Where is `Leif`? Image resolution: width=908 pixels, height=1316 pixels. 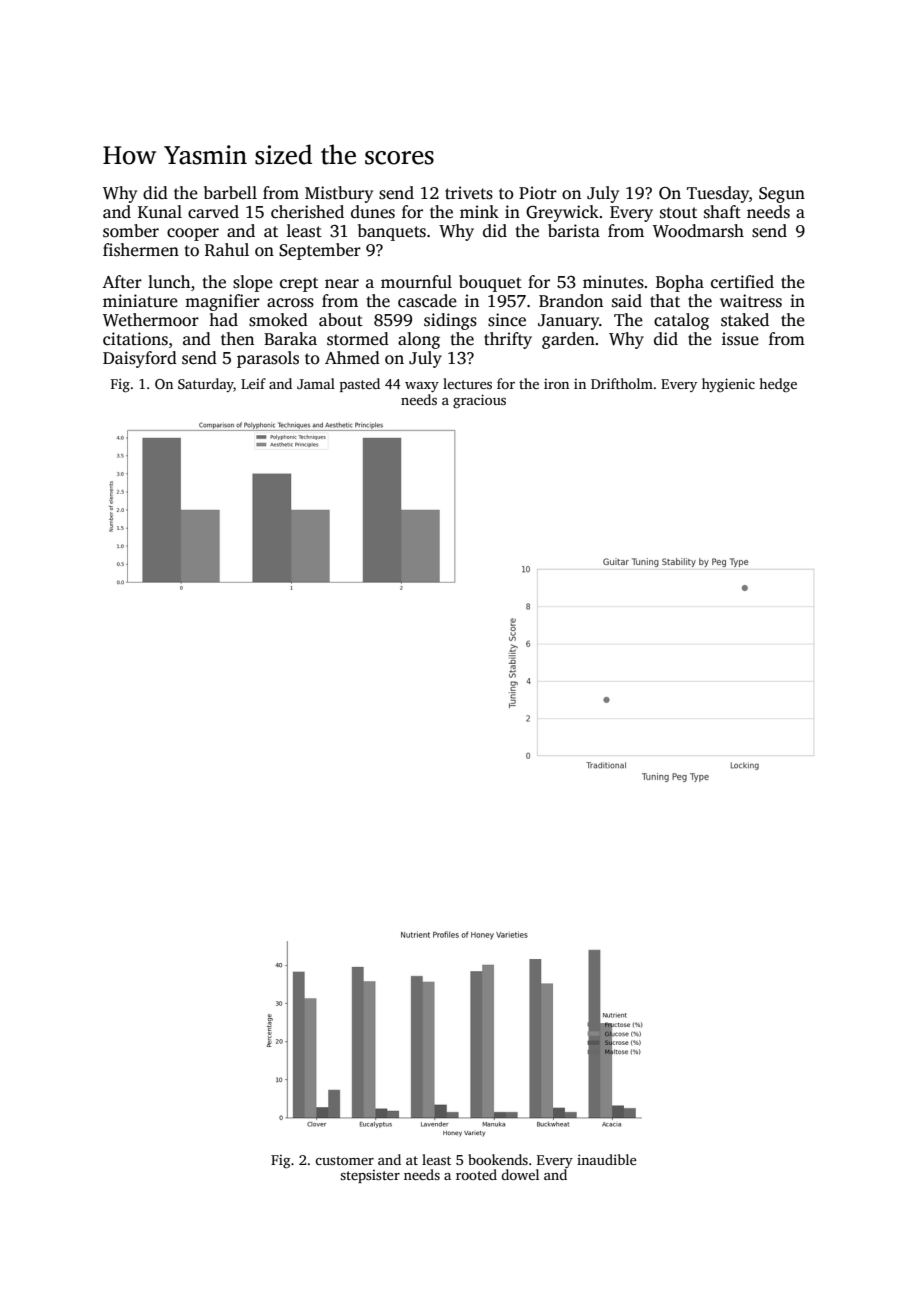 Leif is located at coordinates (253, 383).
